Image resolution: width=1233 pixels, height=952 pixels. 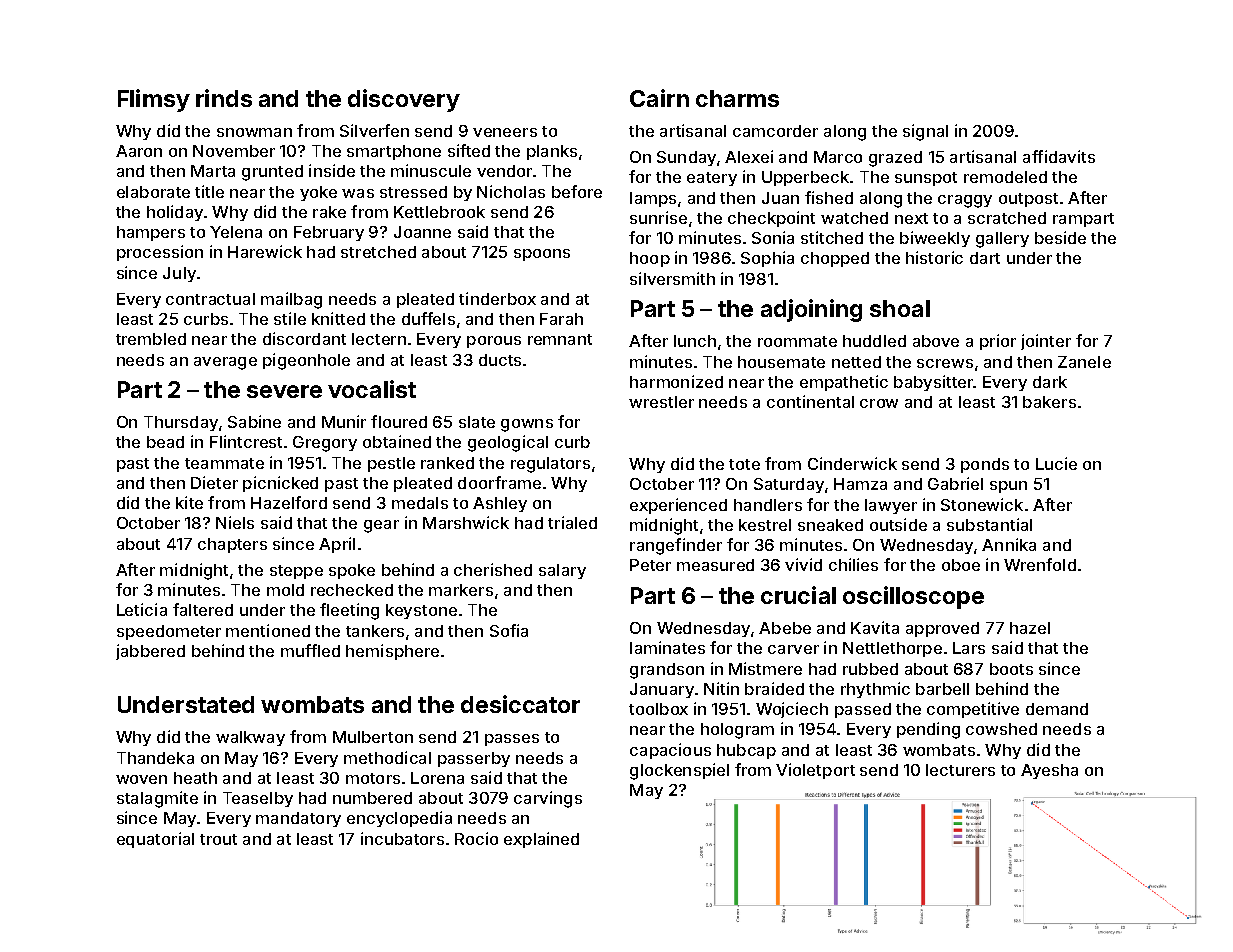 I want to click on craggy, so click(x=965, y=201).
